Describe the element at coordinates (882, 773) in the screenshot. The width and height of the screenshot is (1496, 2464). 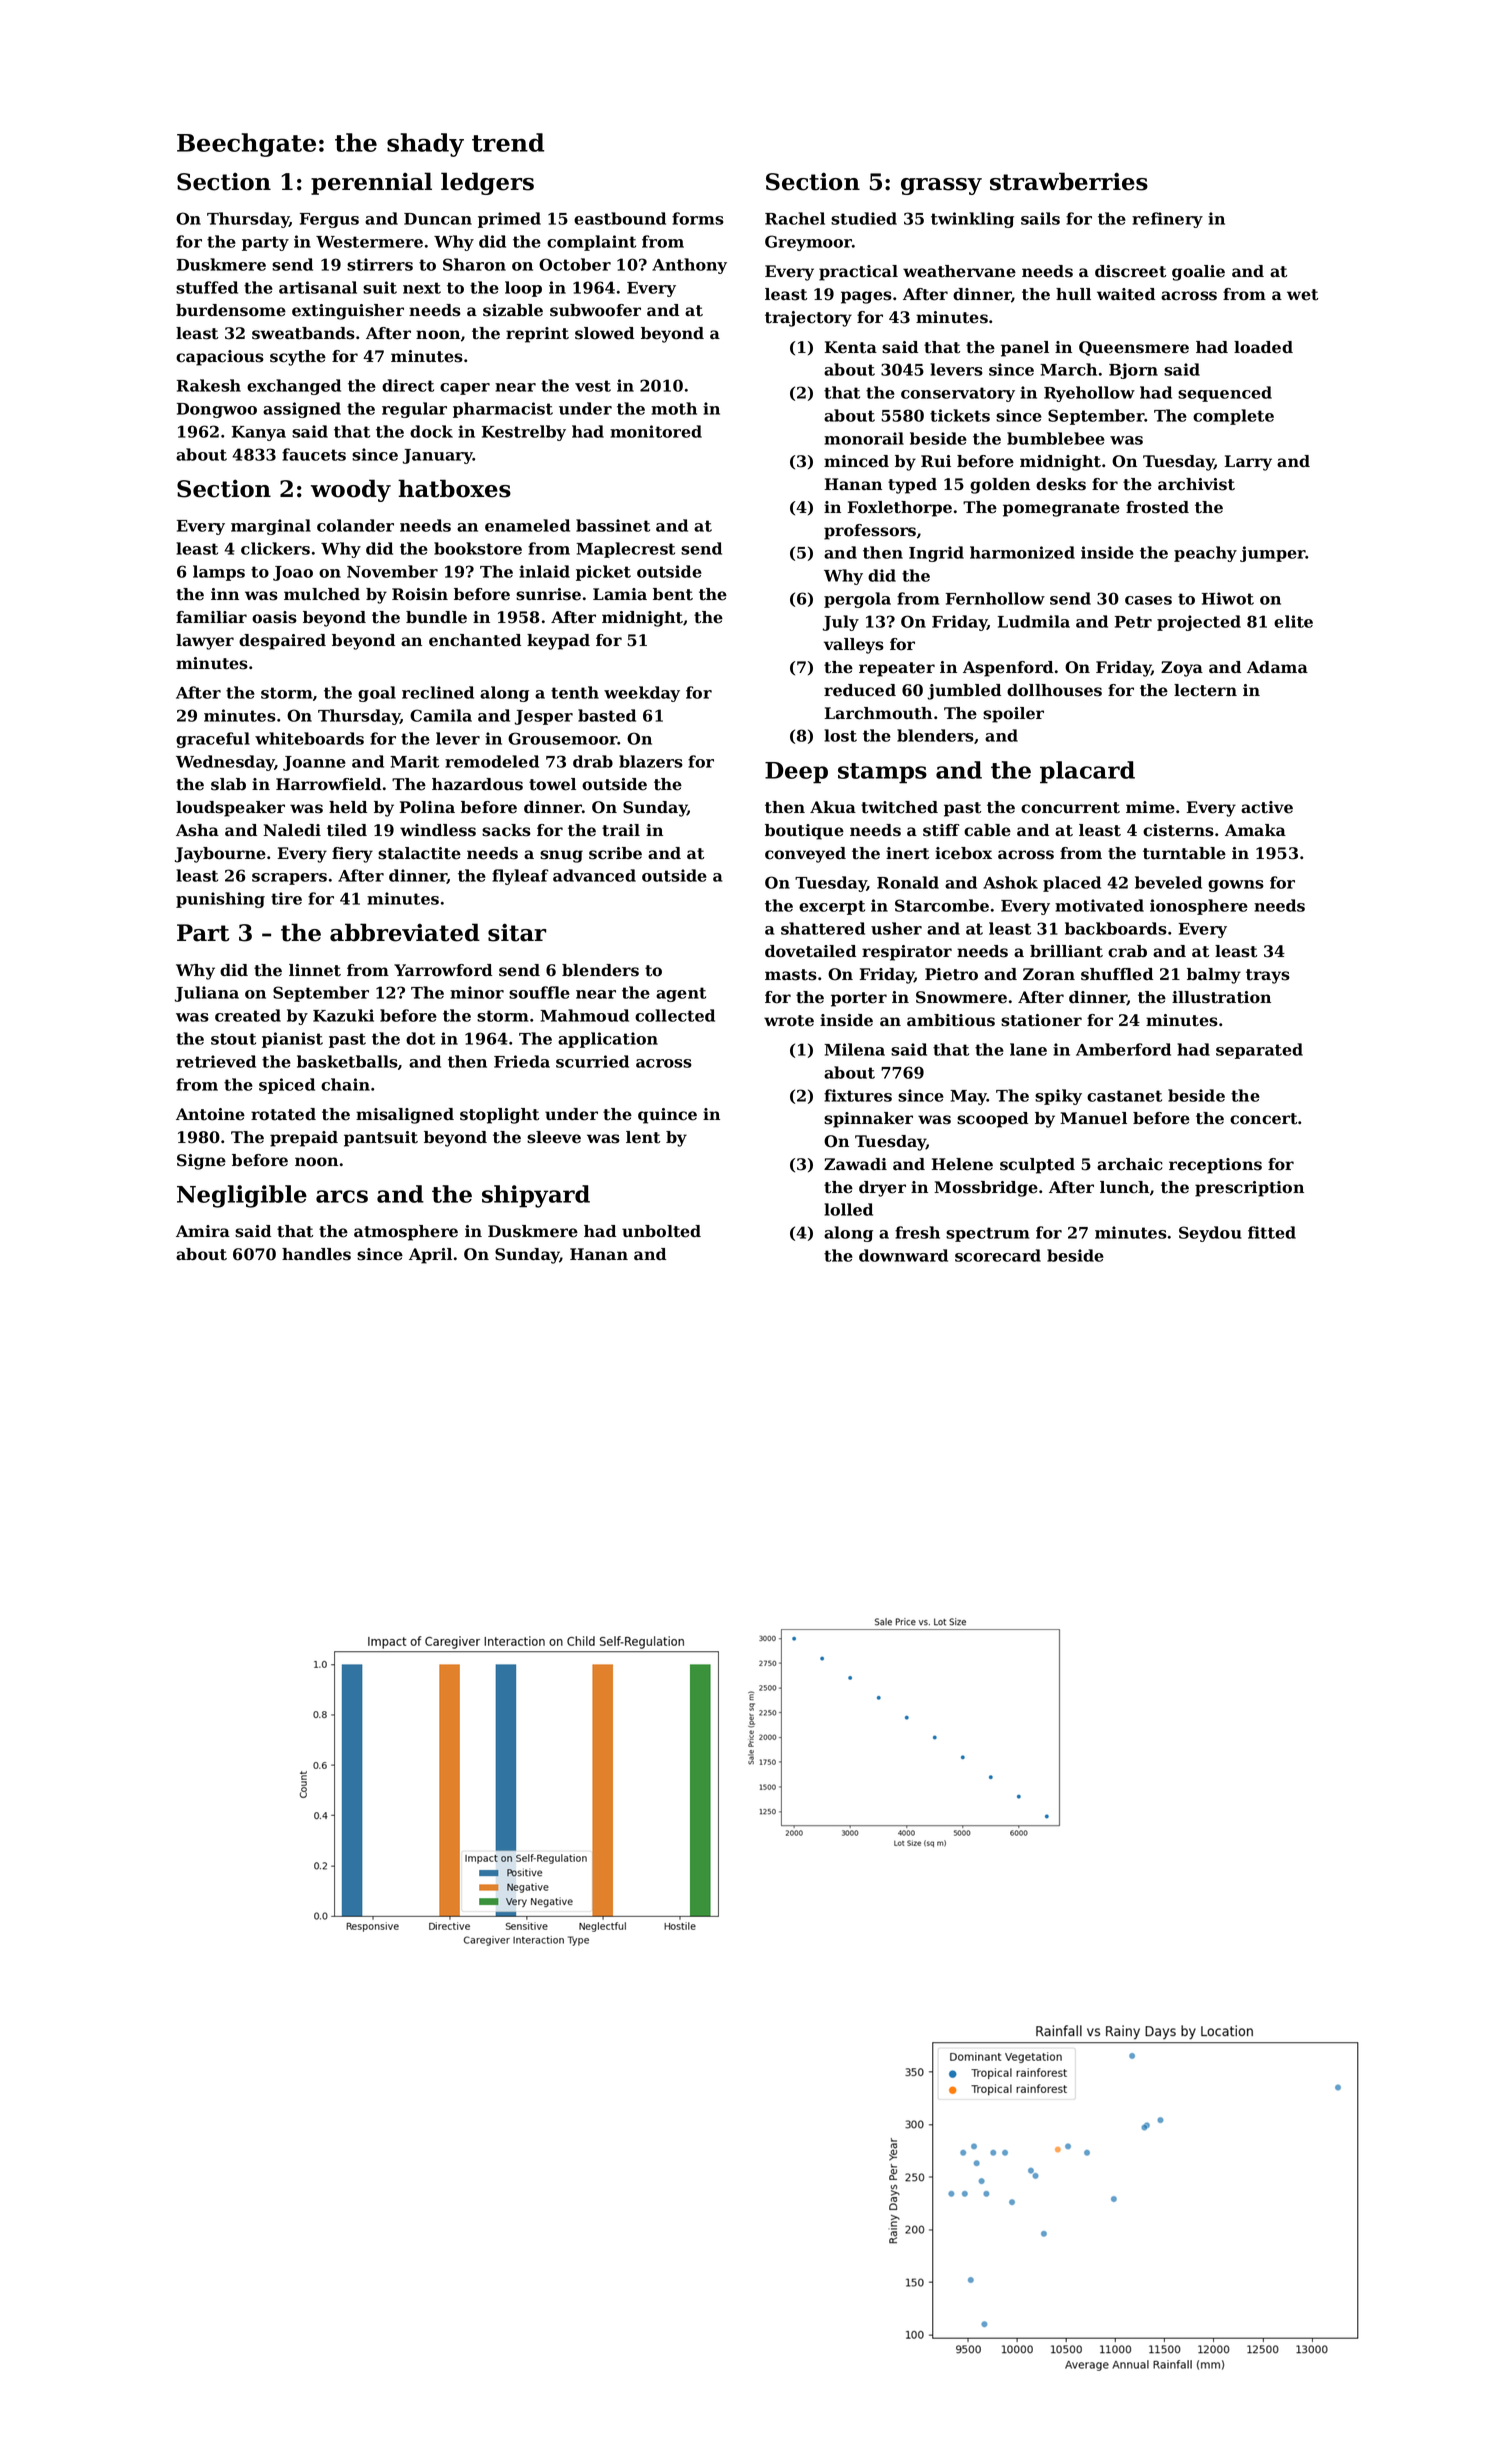
I see `stamps` at that location.
